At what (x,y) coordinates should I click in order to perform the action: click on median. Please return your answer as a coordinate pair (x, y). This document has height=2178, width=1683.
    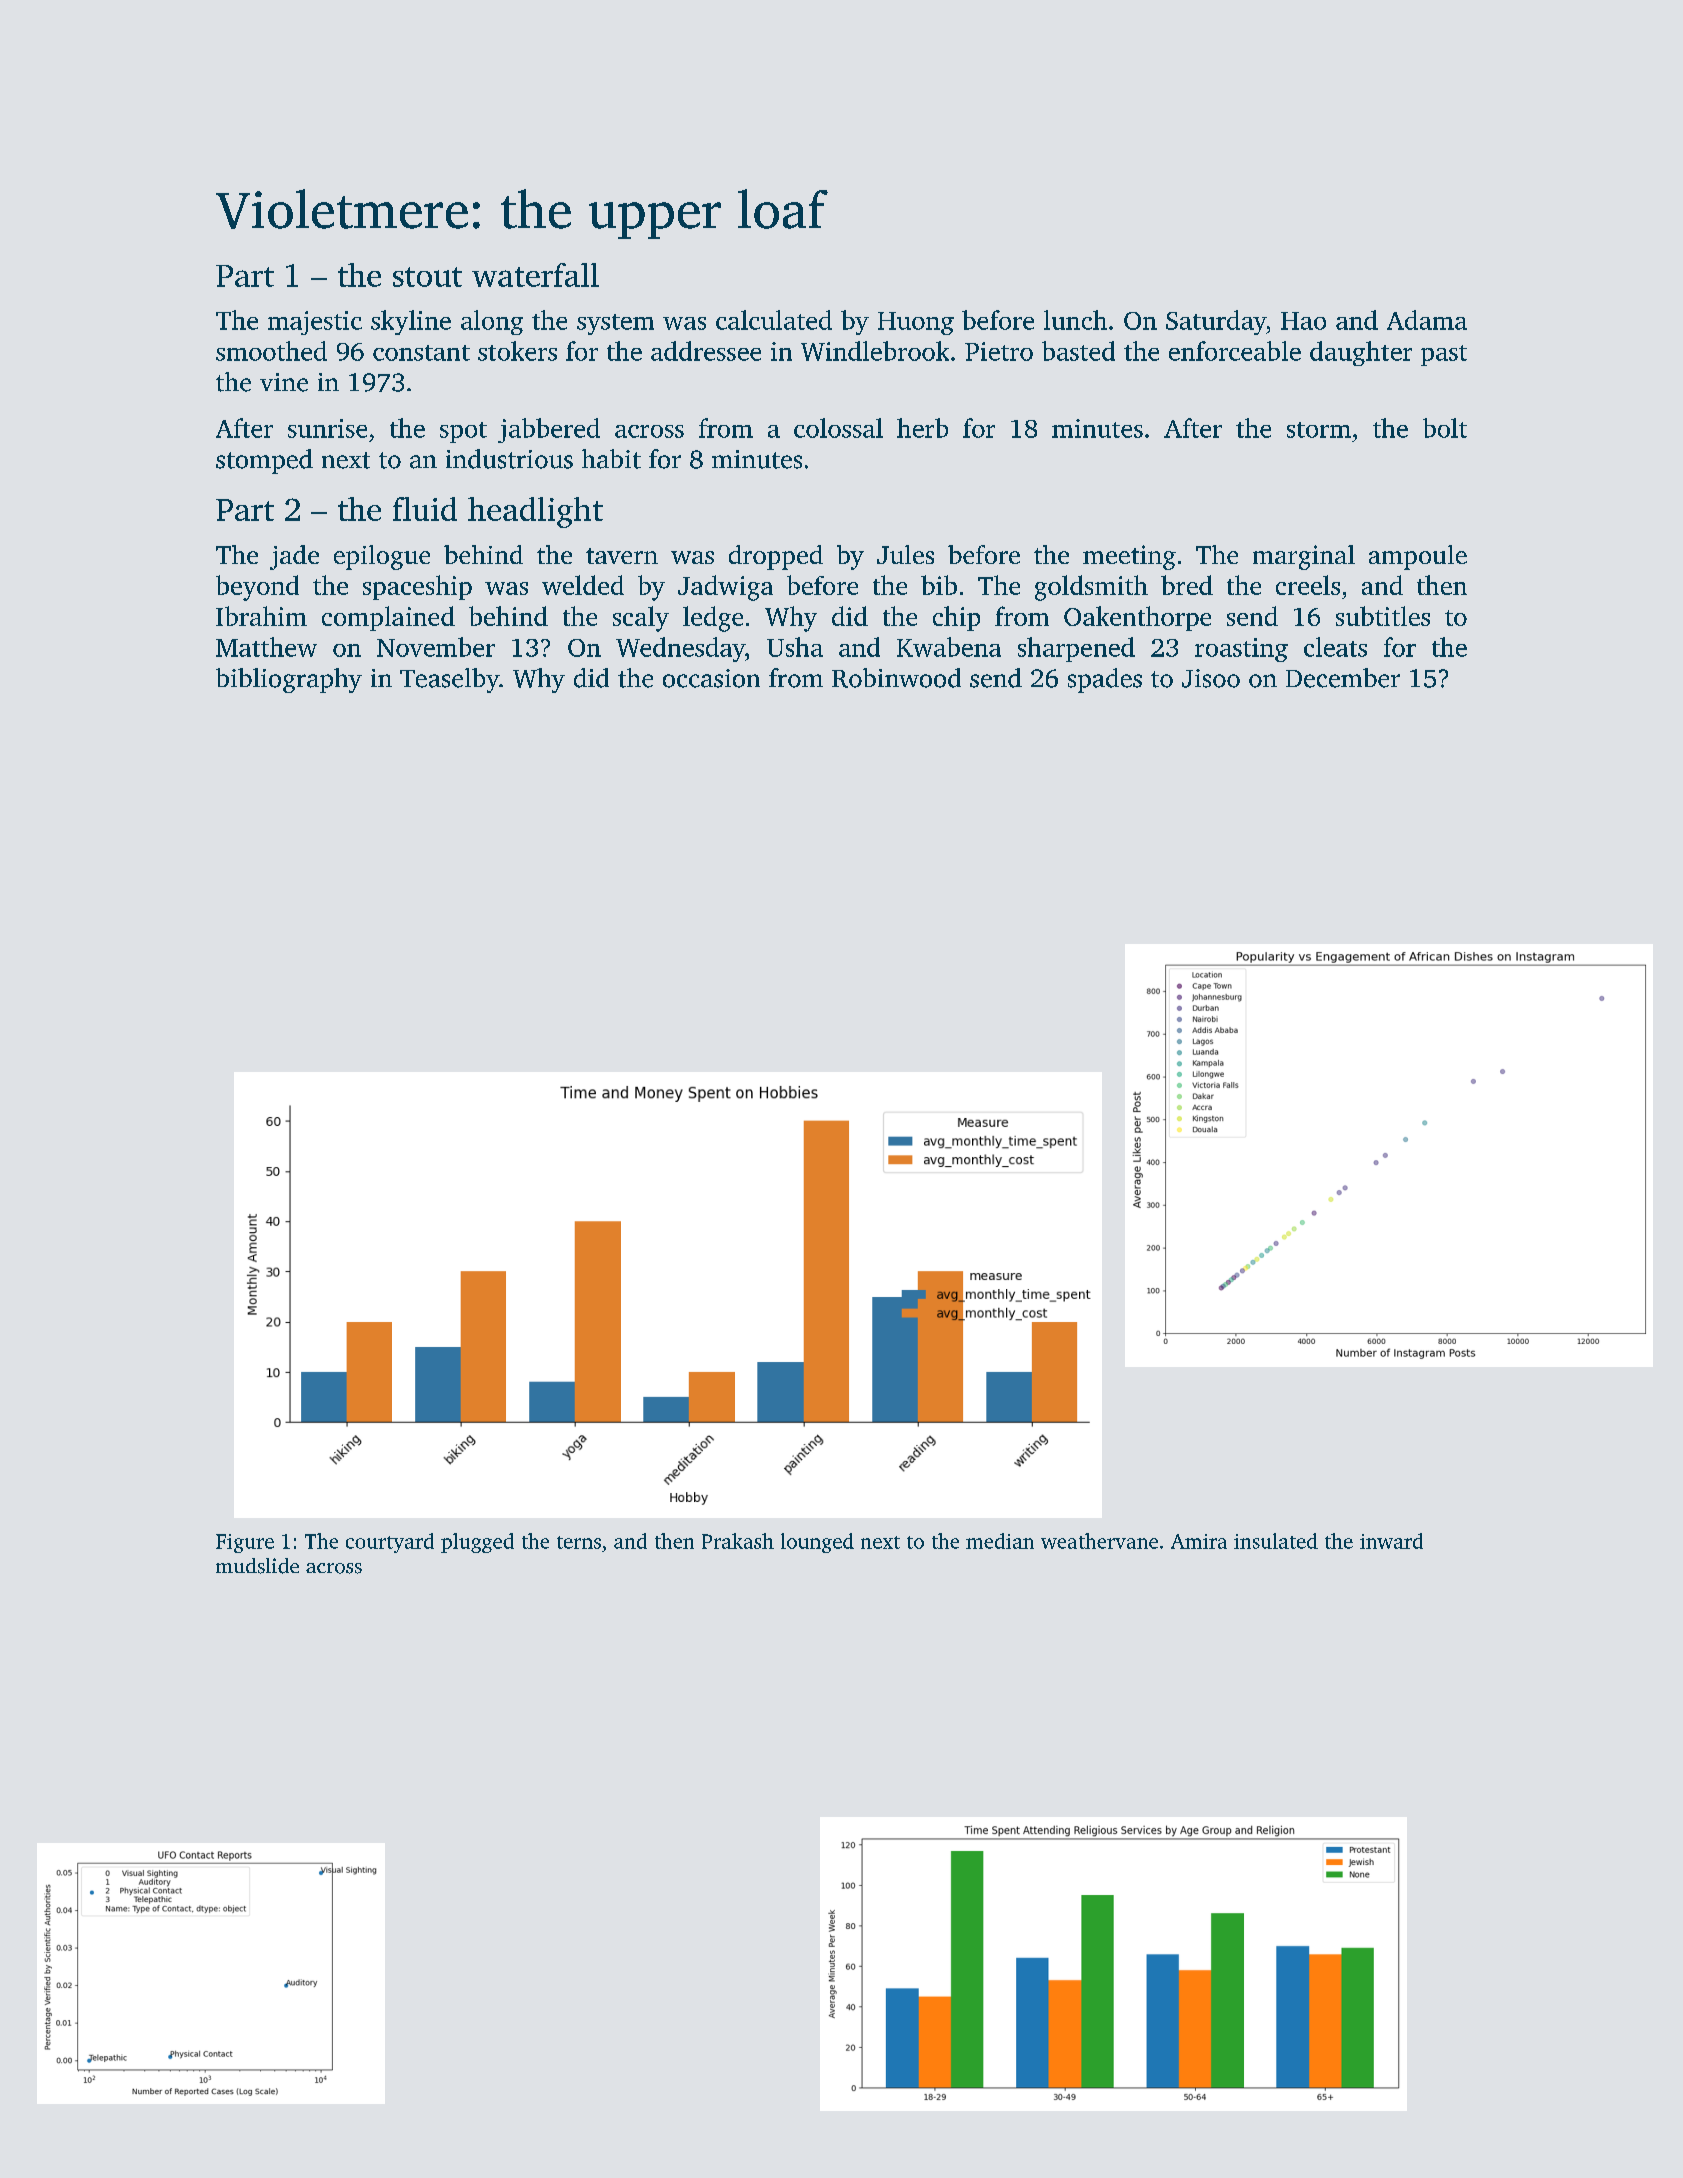
    Looking at the image, I should click on (1000, 1541).
